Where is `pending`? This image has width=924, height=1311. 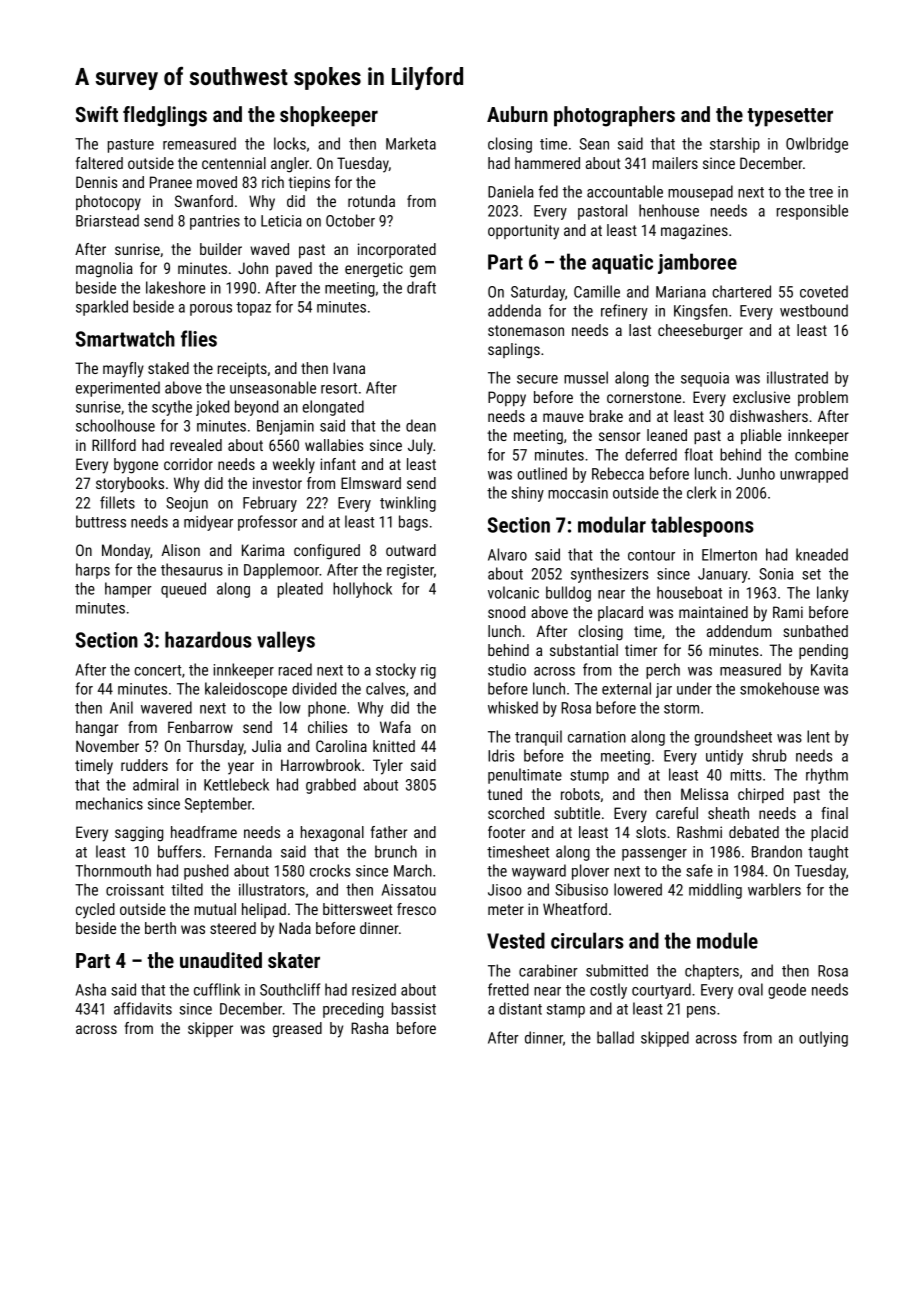
pending is located at coordinates (823, 652).
